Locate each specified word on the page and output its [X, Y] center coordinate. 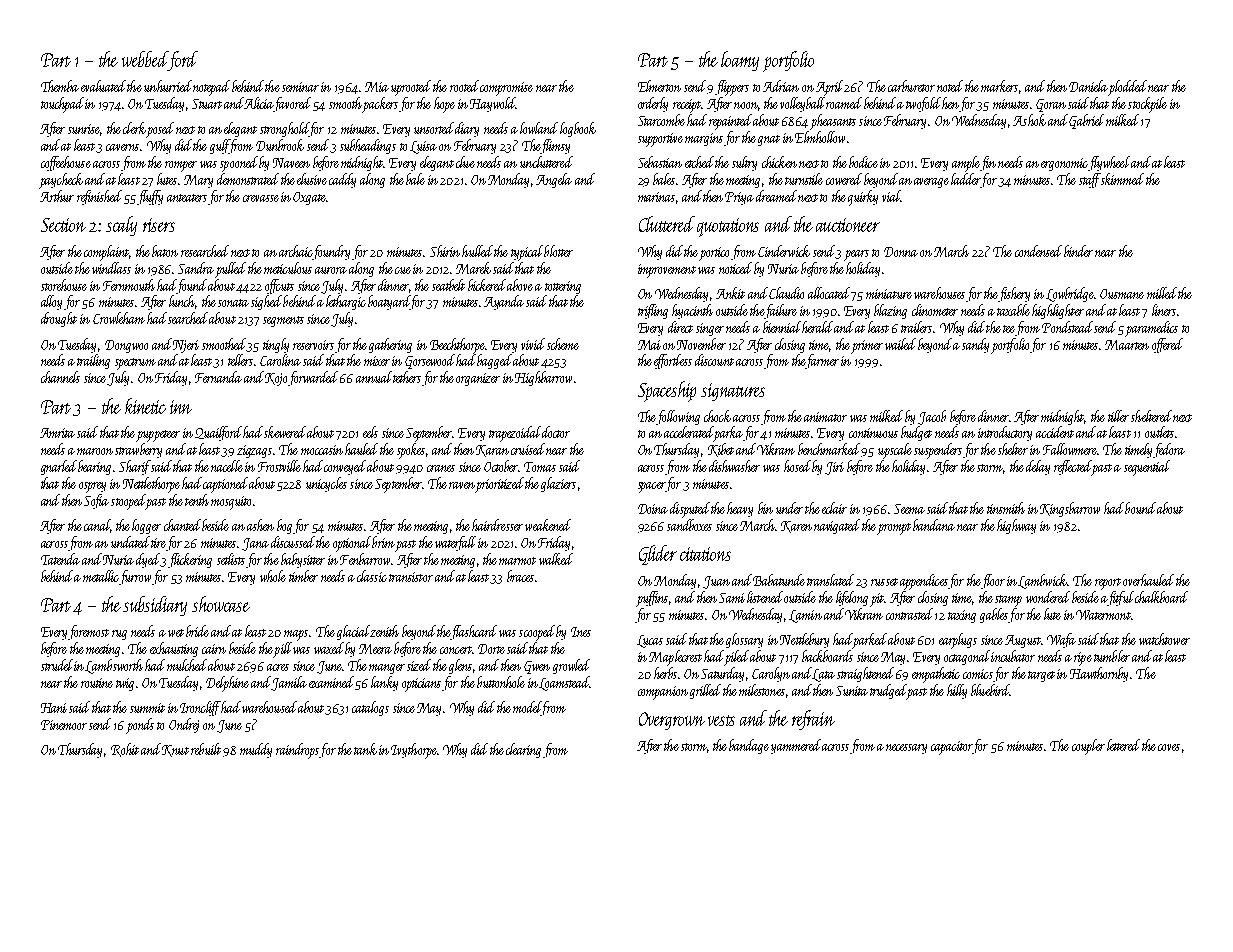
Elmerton [659, 86]
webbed [145, 59]
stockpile [1147, 105]
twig [125, 684]
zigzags [254, 451]
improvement [667, 271]
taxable [1013, 310]
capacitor [952, 748]
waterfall [455, 543]
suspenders [938, 451]
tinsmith [1006, 508]
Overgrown [672, 721]
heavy [740, 509]
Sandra [196, 268]
